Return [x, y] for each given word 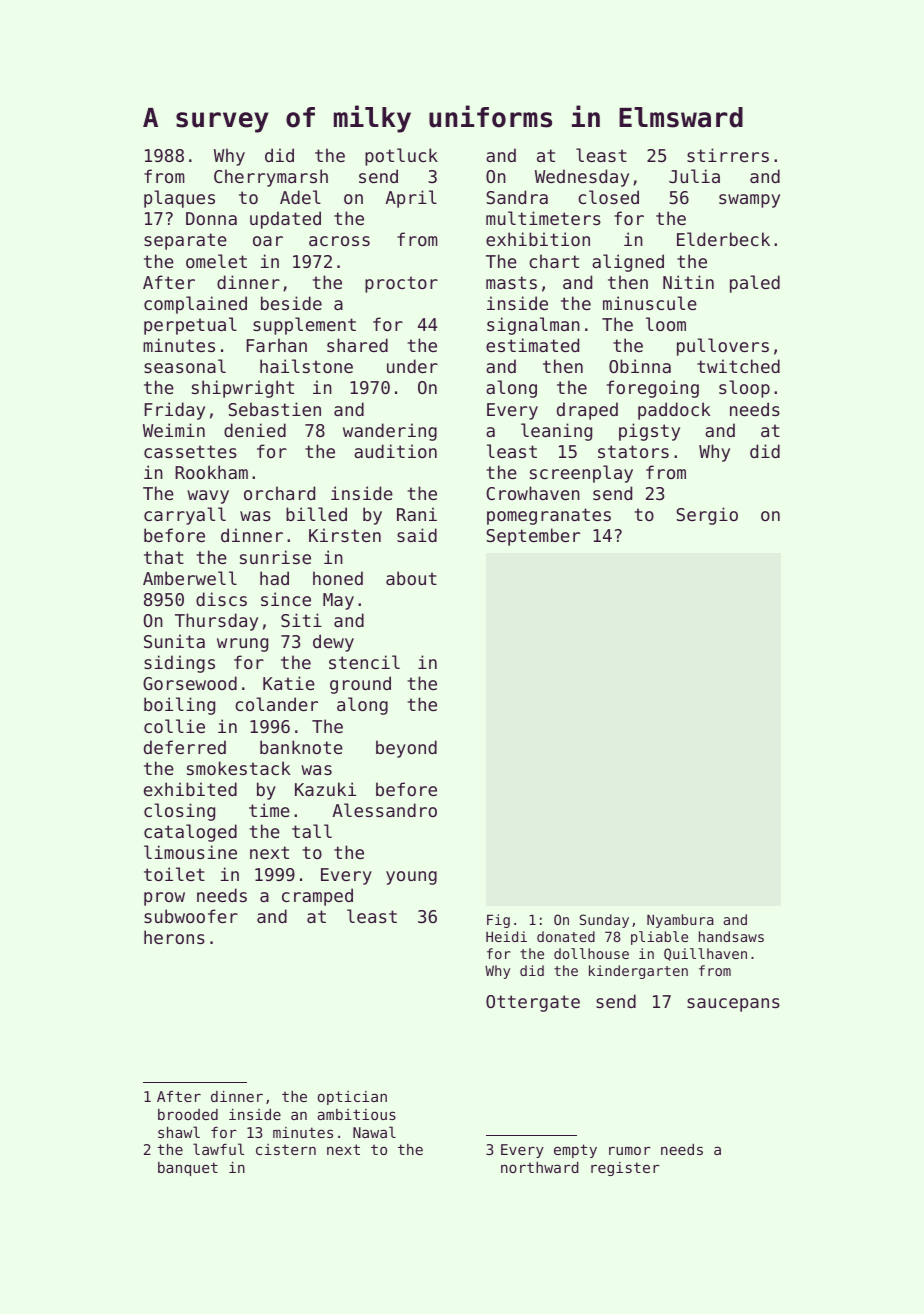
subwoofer [191, 916]
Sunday [604, 921]
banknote [301, 747]
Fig [498, 921]
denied [255, 430]
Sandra [517, 197]
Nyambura [680, 921]
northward [540, 1167]
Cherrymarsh [271, 178]
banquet [188, 1169]
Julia [694, 176]
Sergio [707, 516]
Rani [417, 514]
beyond [406, 749]
